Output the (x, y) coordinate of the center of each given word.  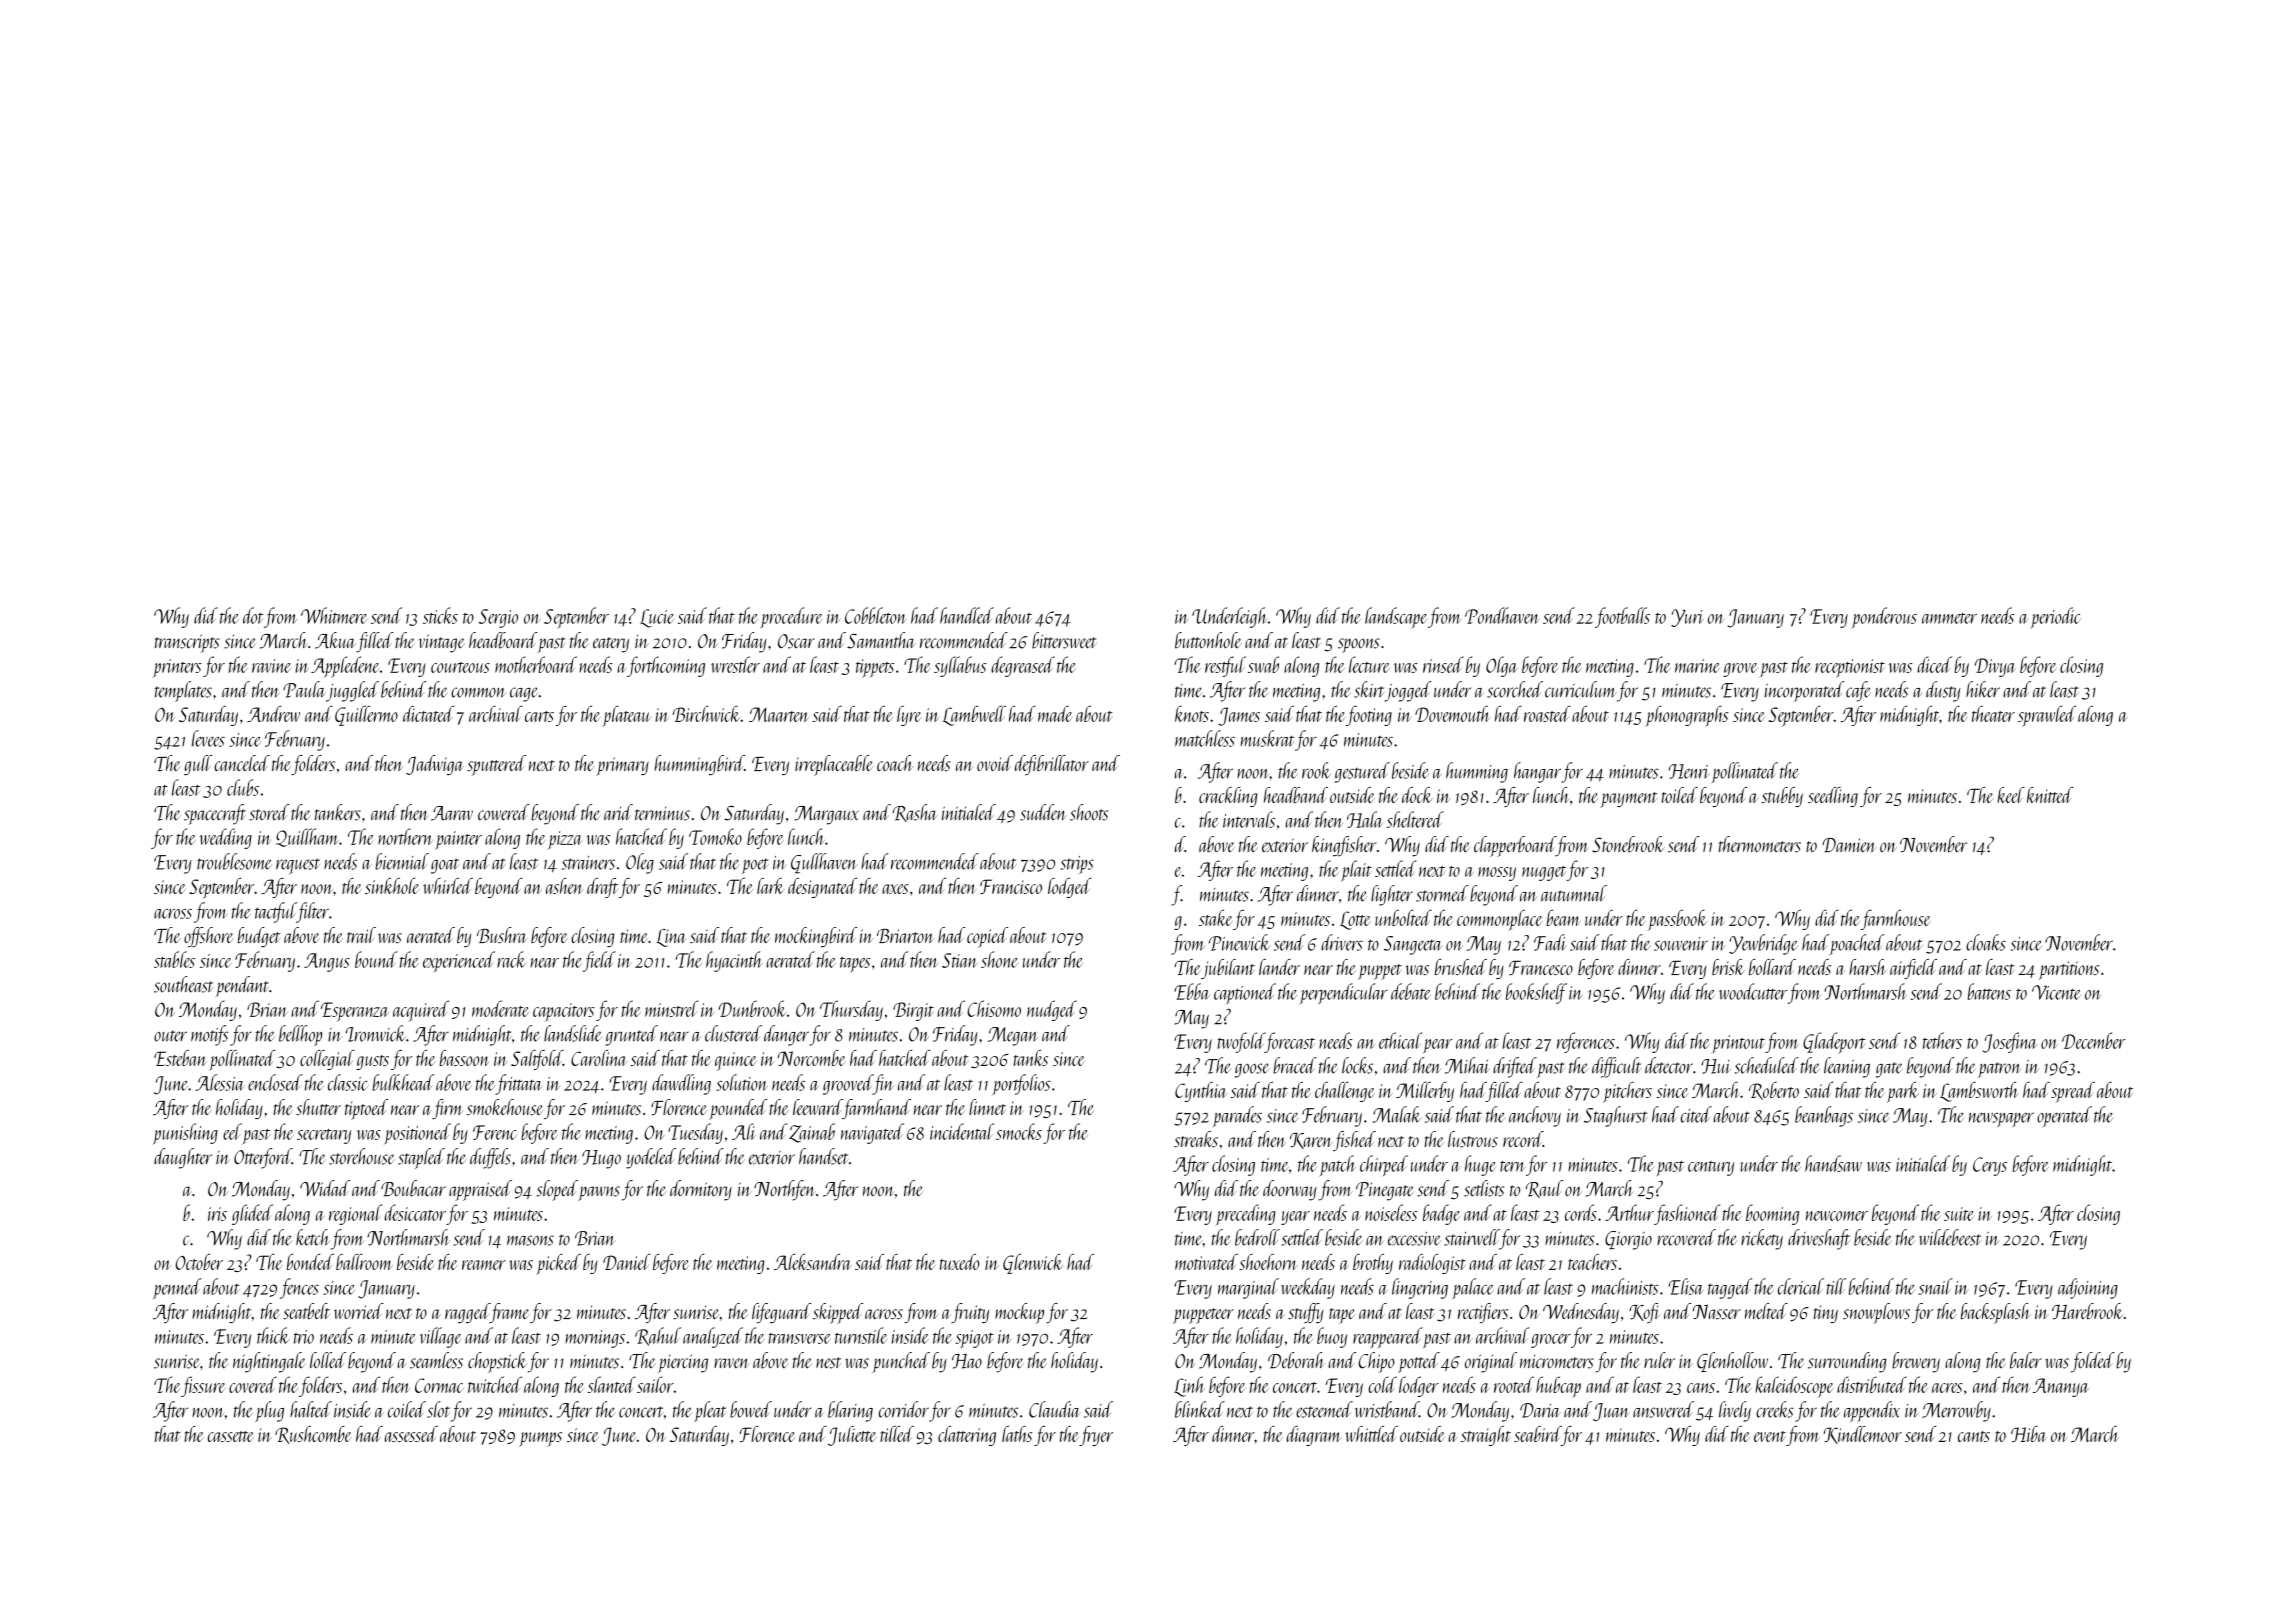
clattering (967, 1436)
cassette (231, 1436)
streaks (1196, 1139)
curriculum (1581, 689)
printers (177, 668)
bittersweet (1064, 640)
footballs (1622, 617)
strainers (588, 863)
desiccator (415, 1212)
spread (2073, 1092)
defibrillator (1052, 765)
